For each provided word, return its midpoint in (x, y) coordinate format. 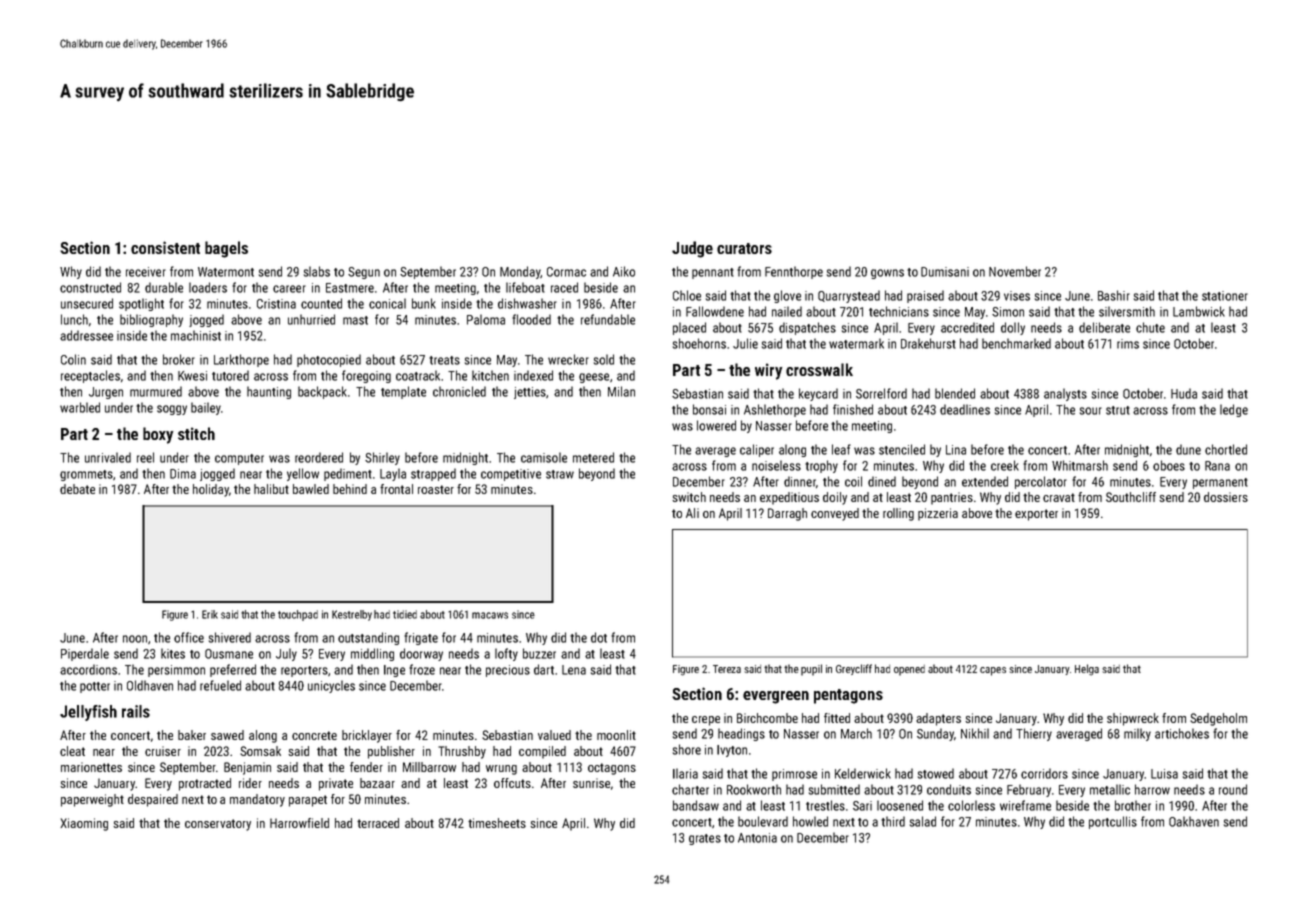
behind (350, 489)
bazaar (377, 783)
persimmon (176, 671)
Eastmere (350, 288)
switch (689, 497)
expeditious (789, 498)
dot (599, 637)
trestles (825, 805)
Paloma (486, 319)
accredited (967, 327)
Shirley (382, 458)
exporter (1036, 515)
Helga (1087, 670)
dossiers (1226, 497)
